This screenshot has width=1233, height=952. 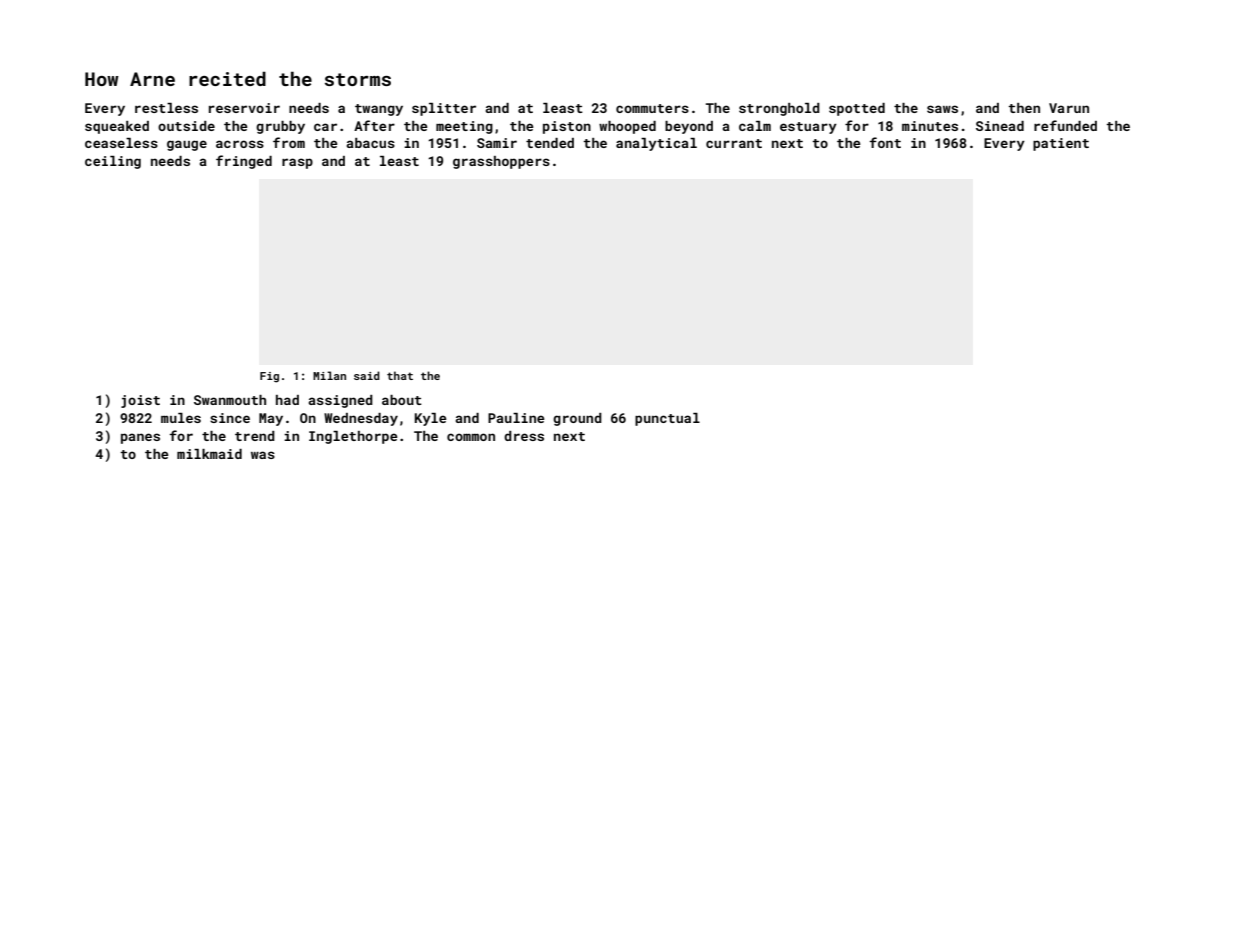 What do you see at coordinates (1061, 144) in the screenshot?
I see `patient` at bounding box center [1061, 144].
